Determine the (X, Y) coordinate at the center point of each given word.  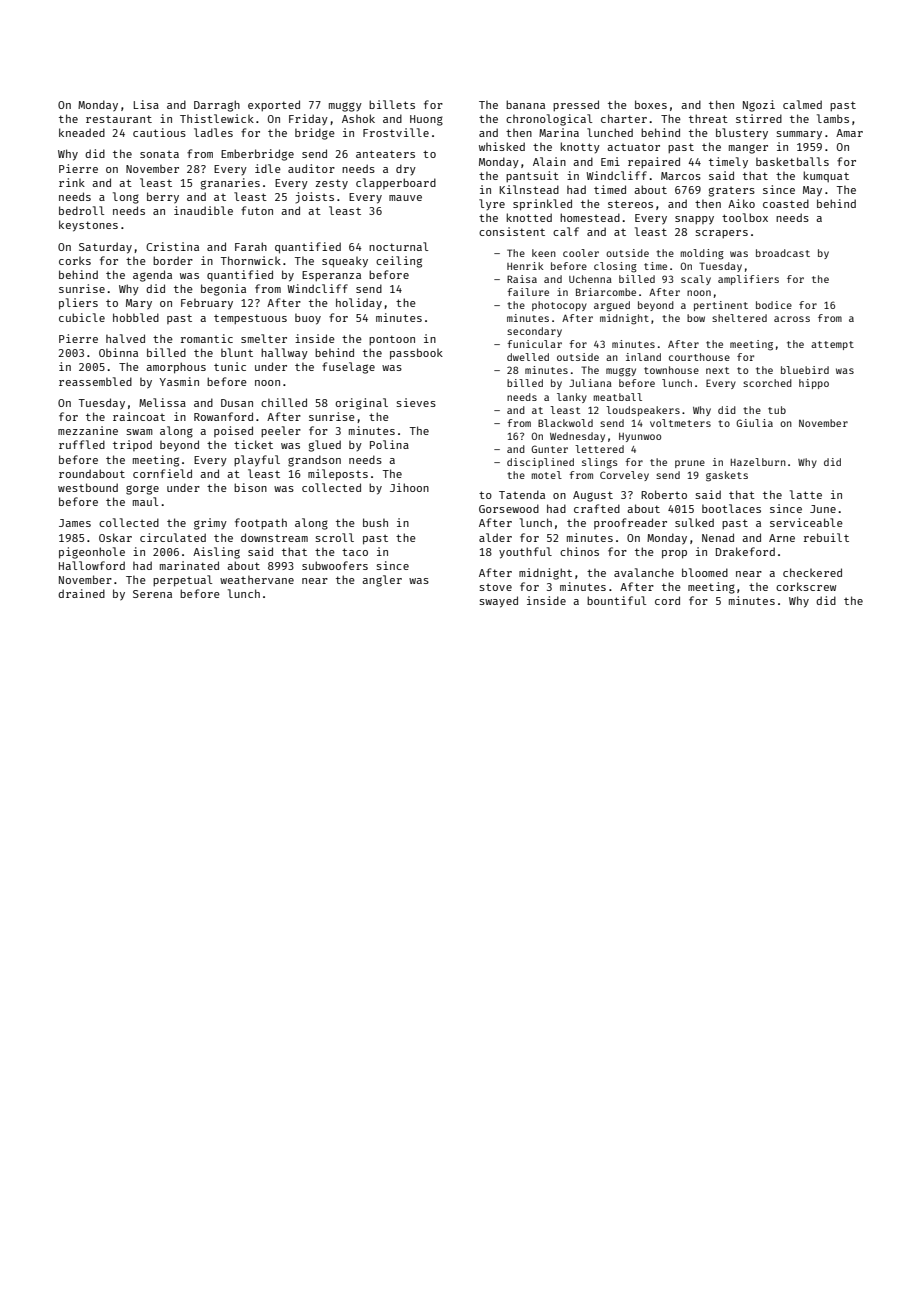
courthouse (699, 357)
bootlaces (731, 508)
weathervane (257, 580)
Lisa (146, 104)
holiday (359, 304)
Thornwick (251, 260)
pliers (78, 304)
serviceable (806, 522)
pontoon (392, 340)
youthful (525, 553)
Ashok (358, 118)
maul (145, 501)
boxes (651, 104)
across (792, 319)
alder (495, 537)
